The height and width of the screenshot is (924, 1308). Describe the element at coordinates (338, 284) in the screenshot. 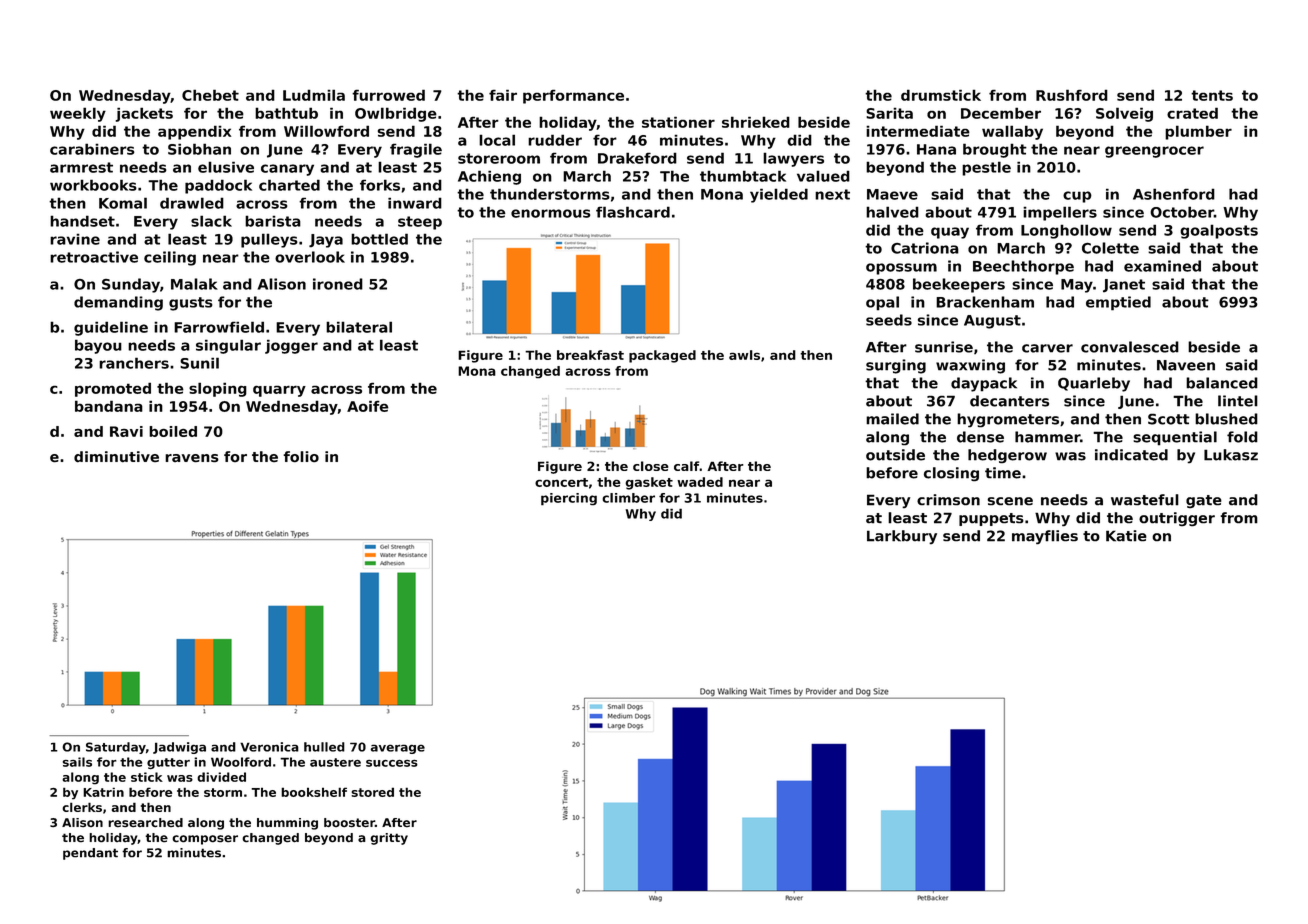

I see `ironed` at that location.
